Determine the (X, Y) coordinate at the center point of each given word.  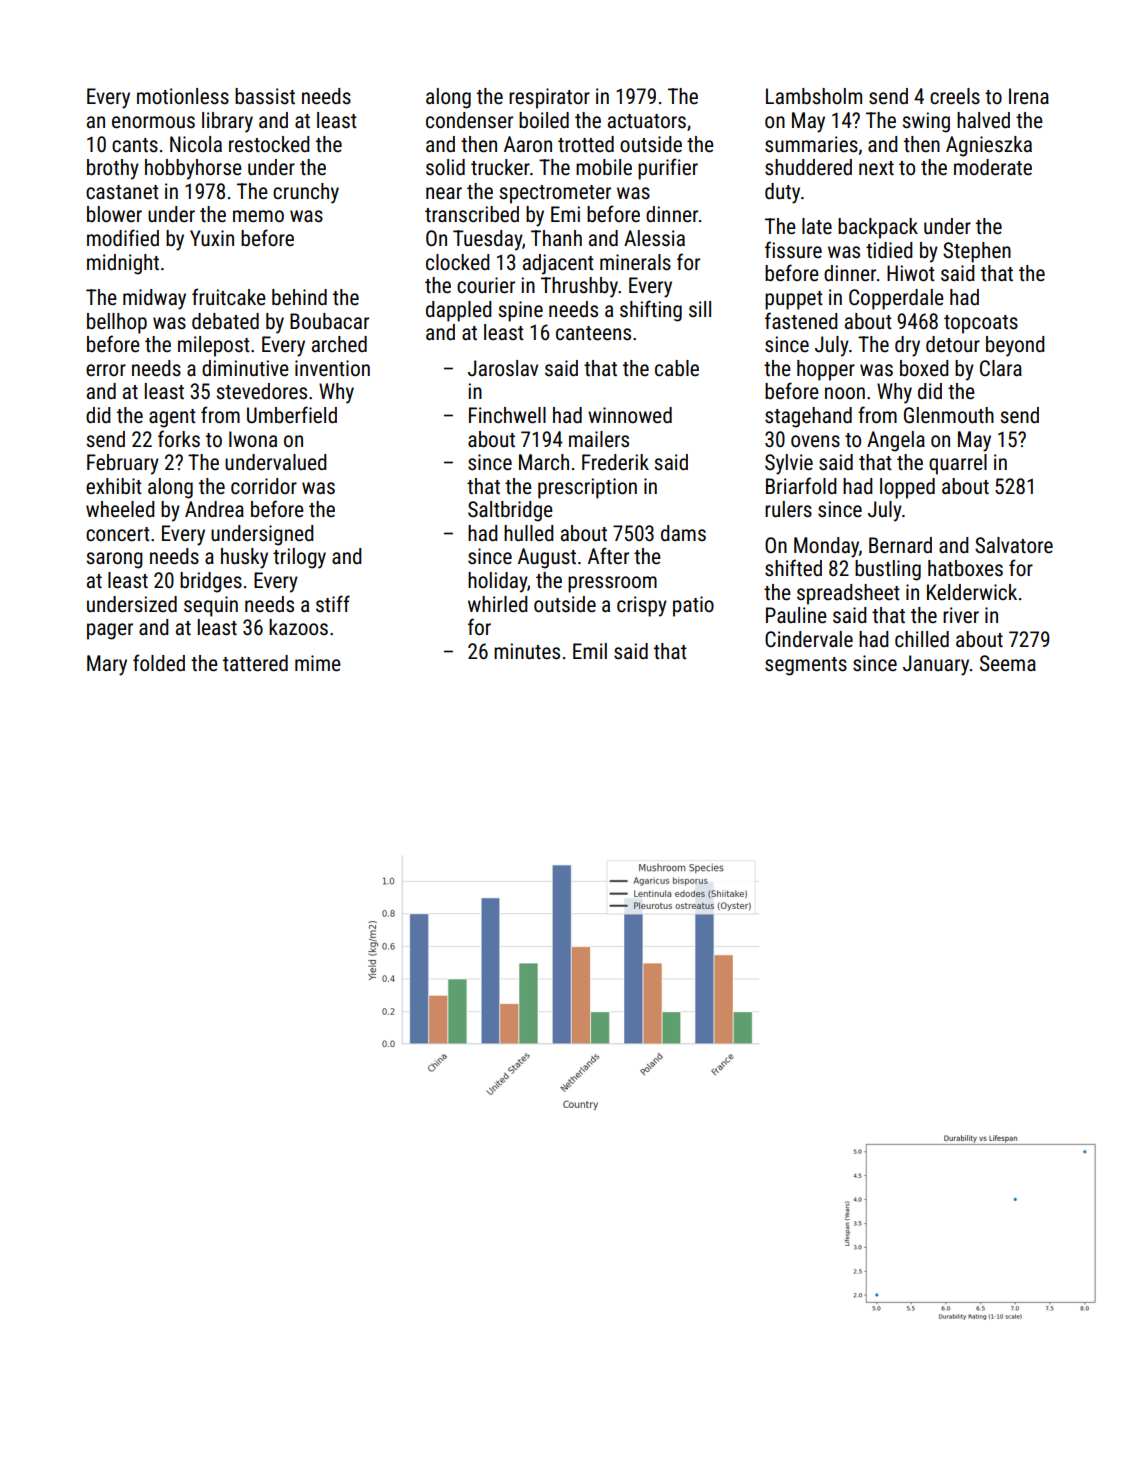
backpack (878, 228)
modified (123, 237)
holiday (497, 582)
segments (806, 666)
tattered (255, 663)
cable (677, 368)
